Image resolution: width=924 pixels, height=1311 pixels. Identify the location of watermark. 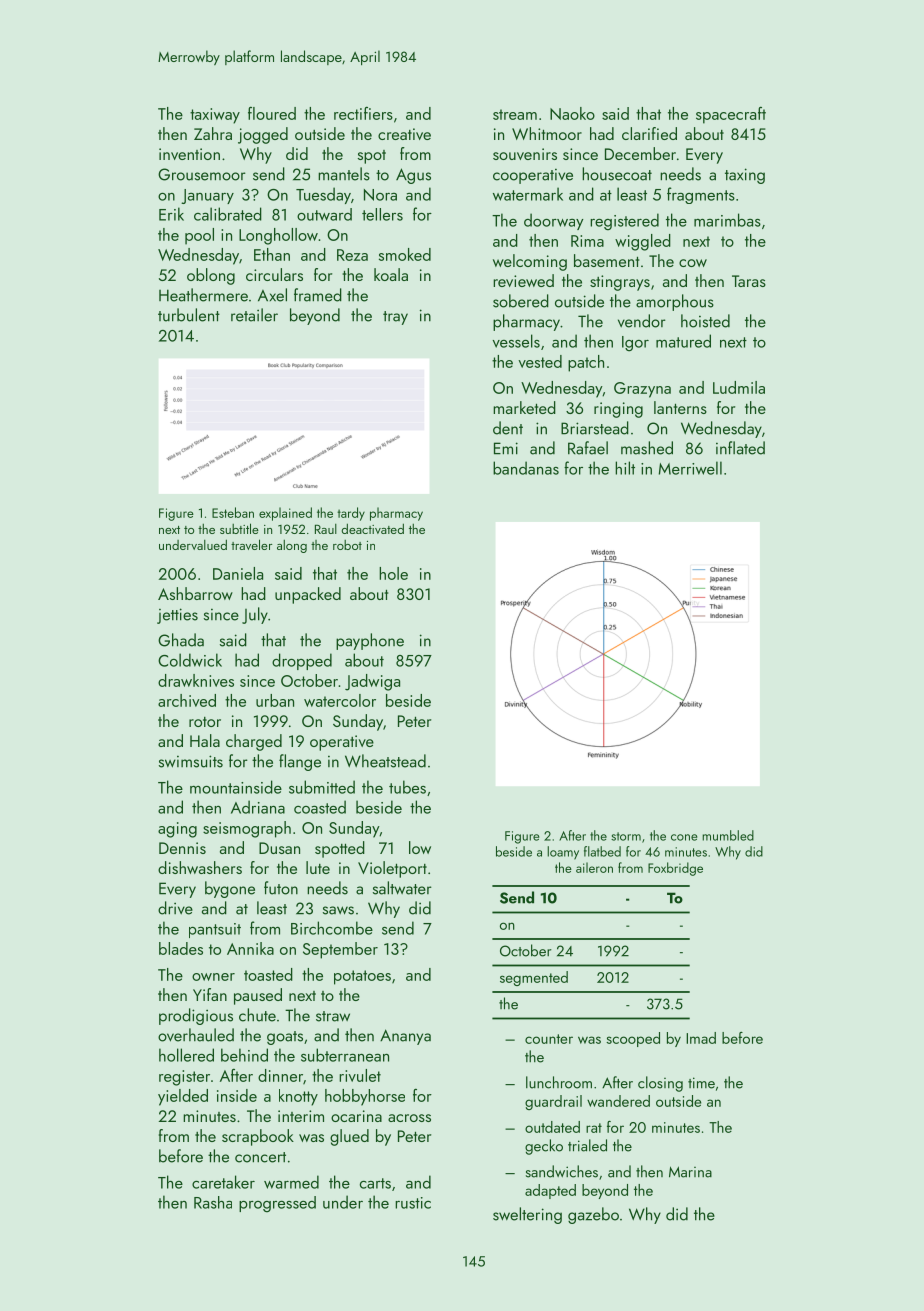
(528, 194).
